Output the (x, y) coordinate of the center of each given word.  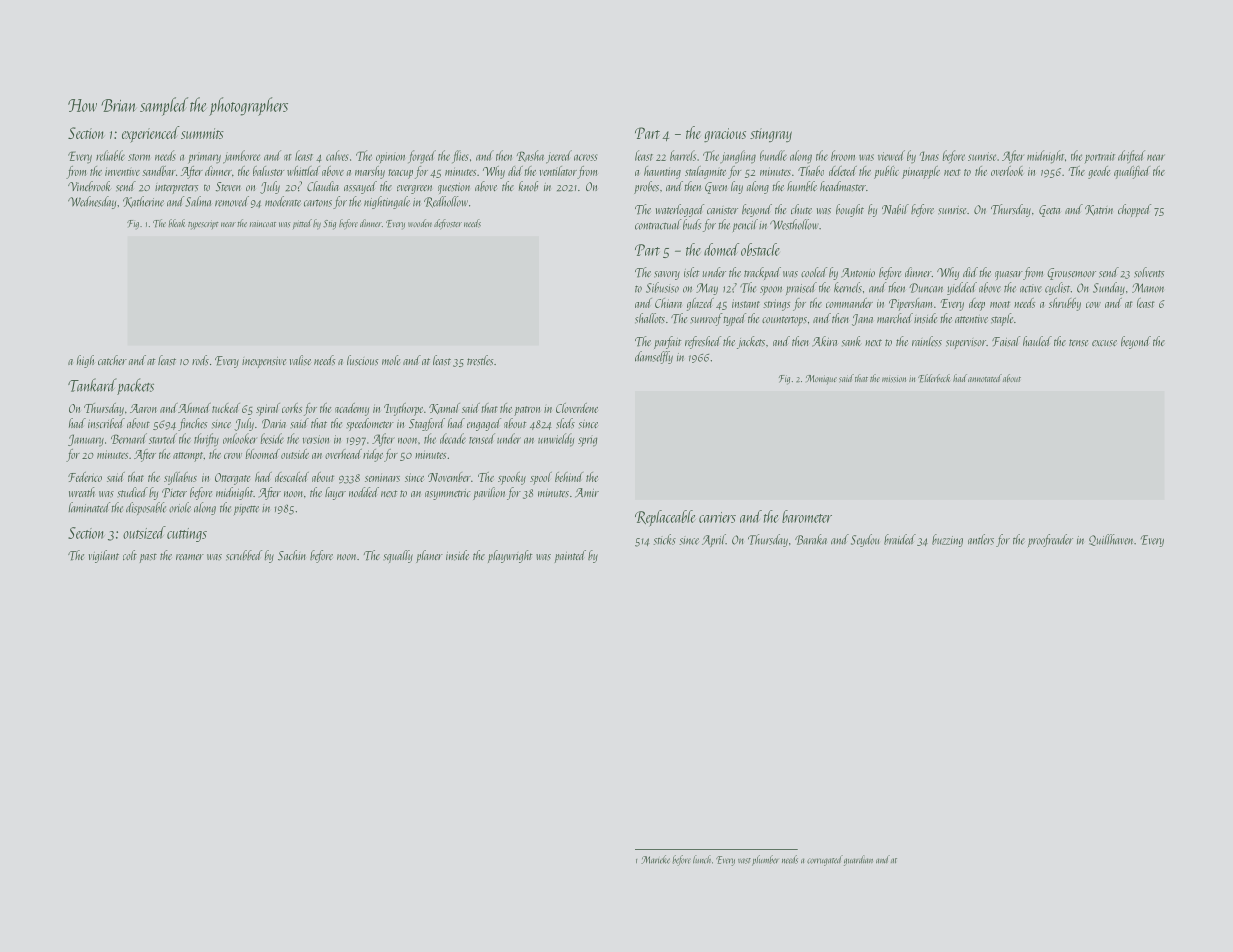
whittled (303, 171)
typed (734, 319)
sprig (587, 441)
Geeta (1050, 211)
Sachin (292, 555)
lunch (702, 859)
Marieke (655, 859)
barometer (807, 516)
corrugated (825, 860)
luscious (362, 360)
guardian (858, 860)
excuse (1104, 343)
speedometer (370, 424)
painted (570, 556)
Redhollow (446, 202)
